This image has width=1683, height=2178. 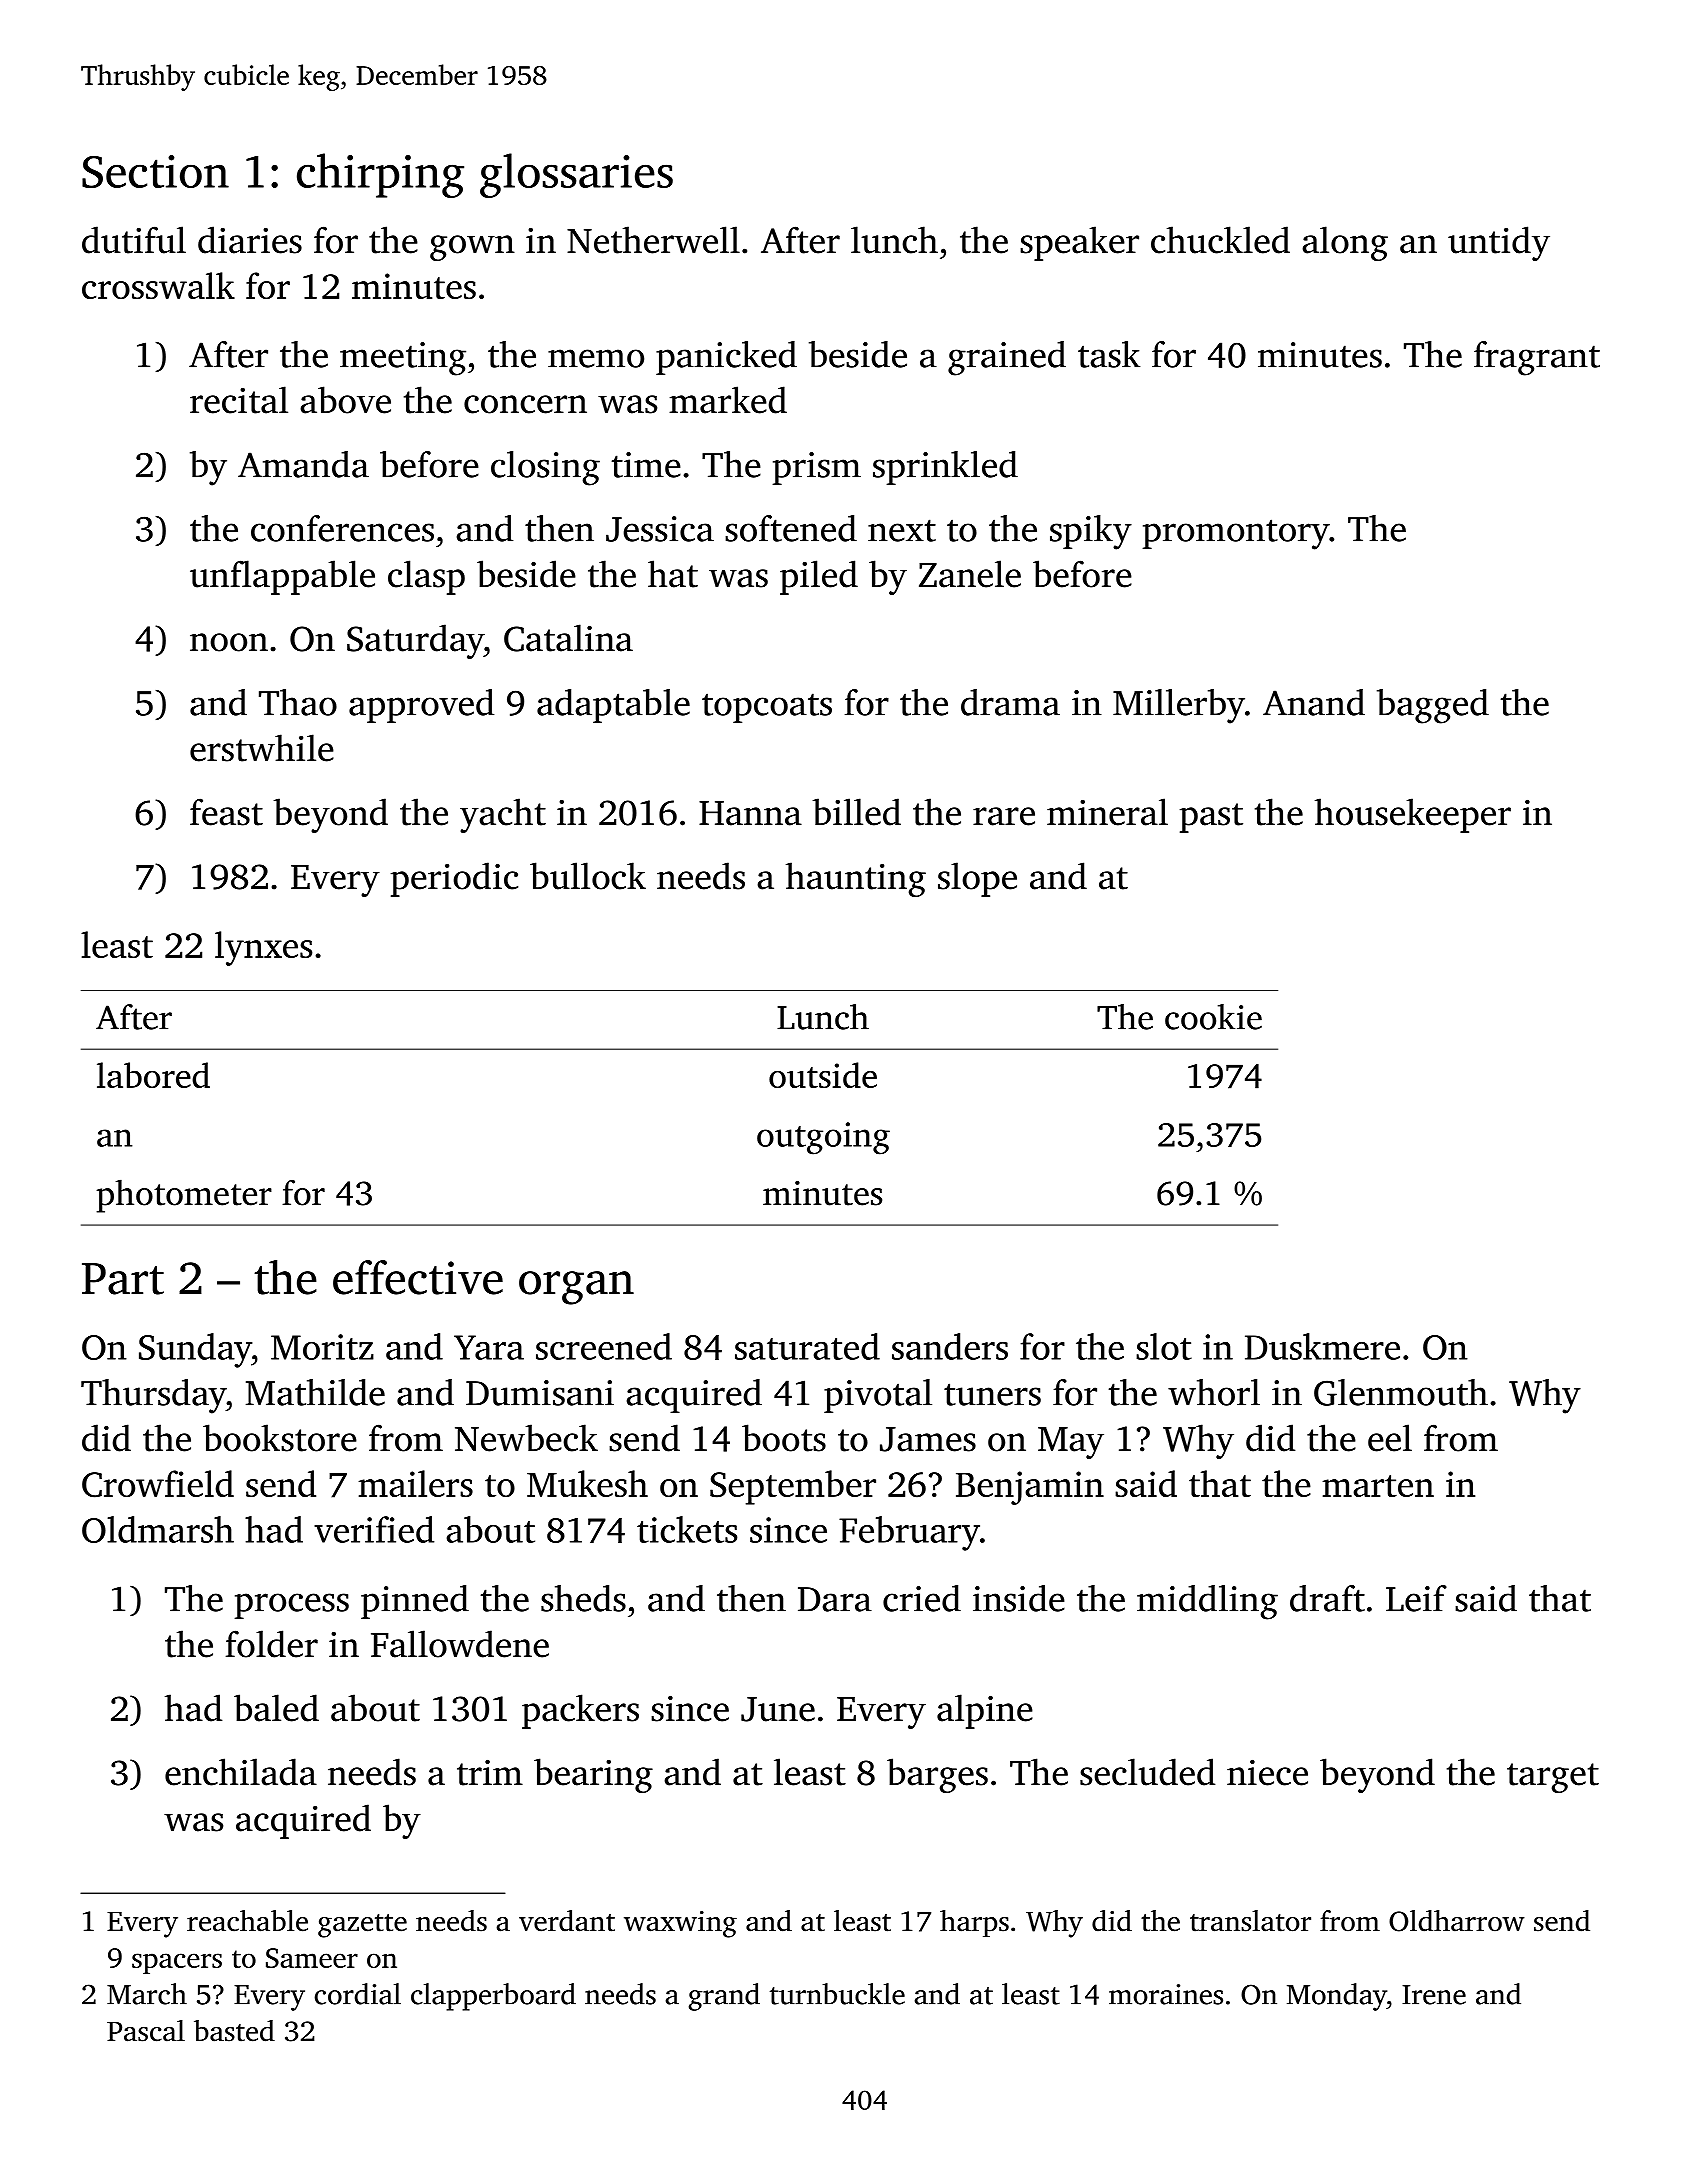 I want to click on June, so click(x=778, y=1709).
